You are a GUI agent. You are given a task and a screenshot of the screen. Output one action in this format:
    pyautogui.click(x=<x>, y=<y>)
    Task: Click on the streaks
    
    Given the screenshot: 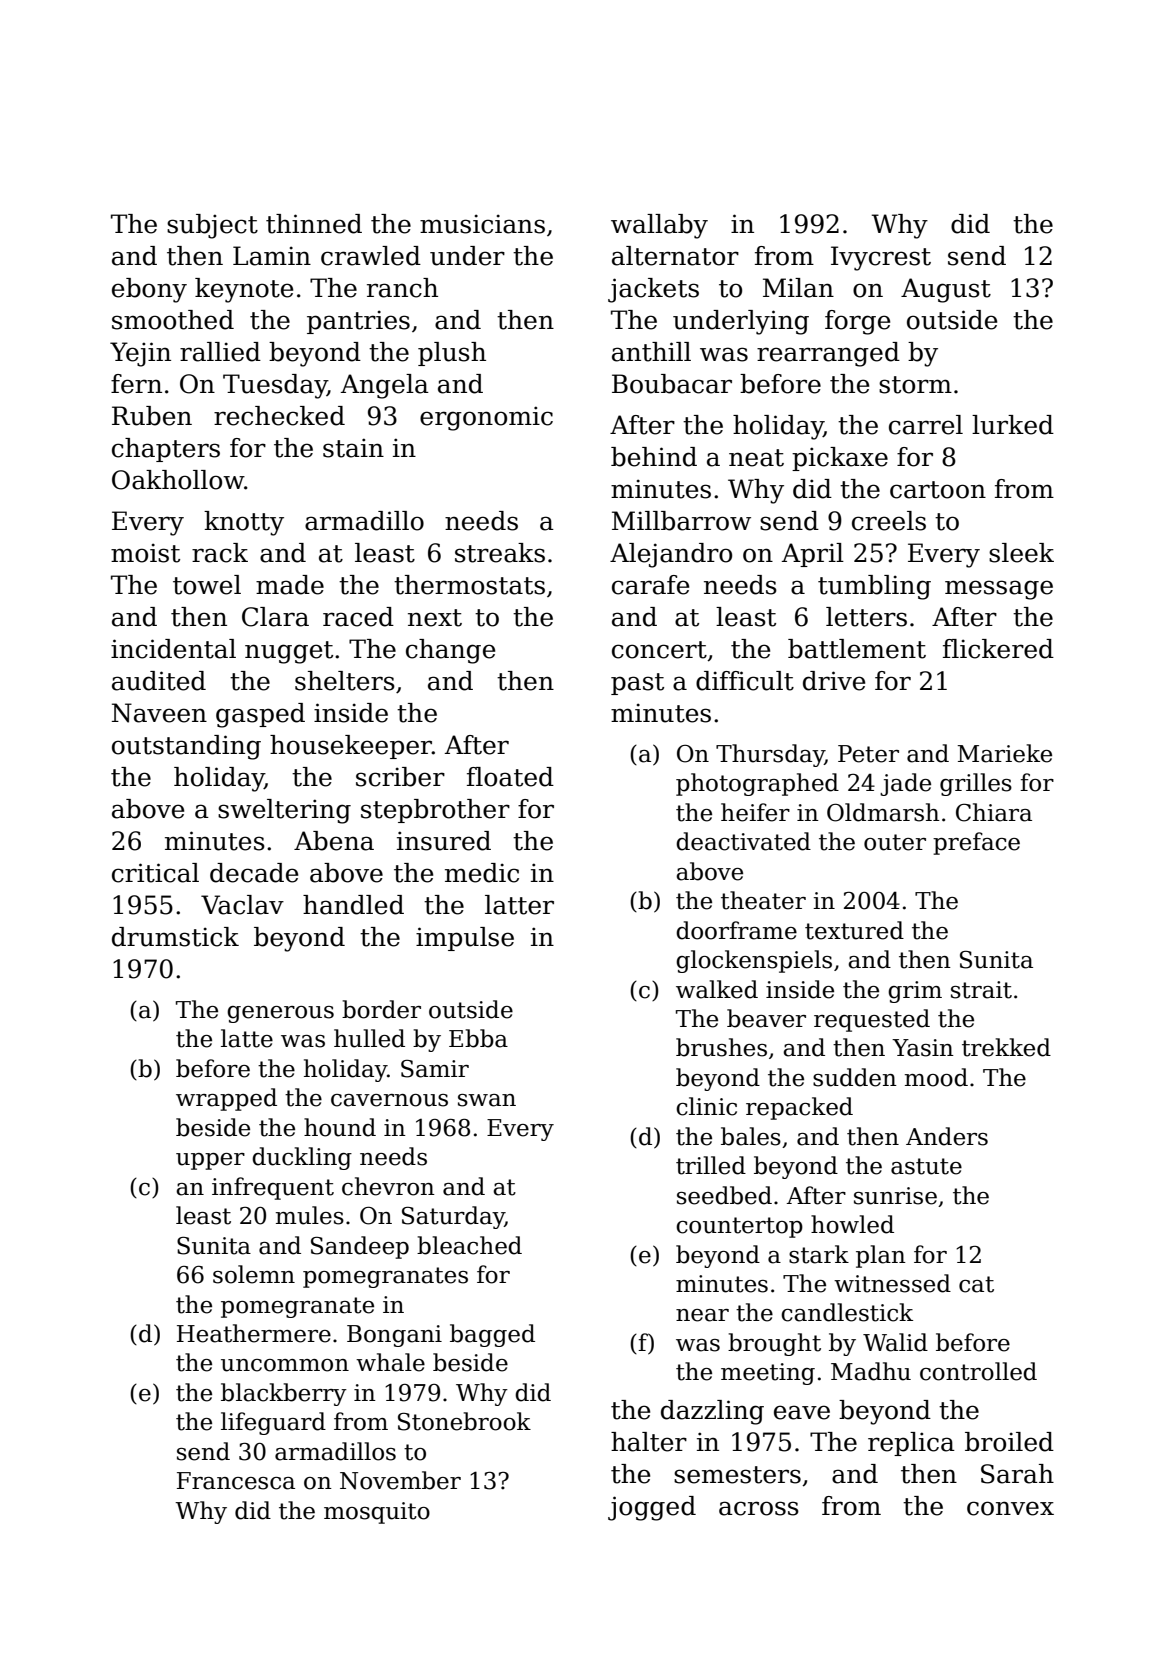 What is the action you would take?
    pyautogui.click(x=500, y=553)
